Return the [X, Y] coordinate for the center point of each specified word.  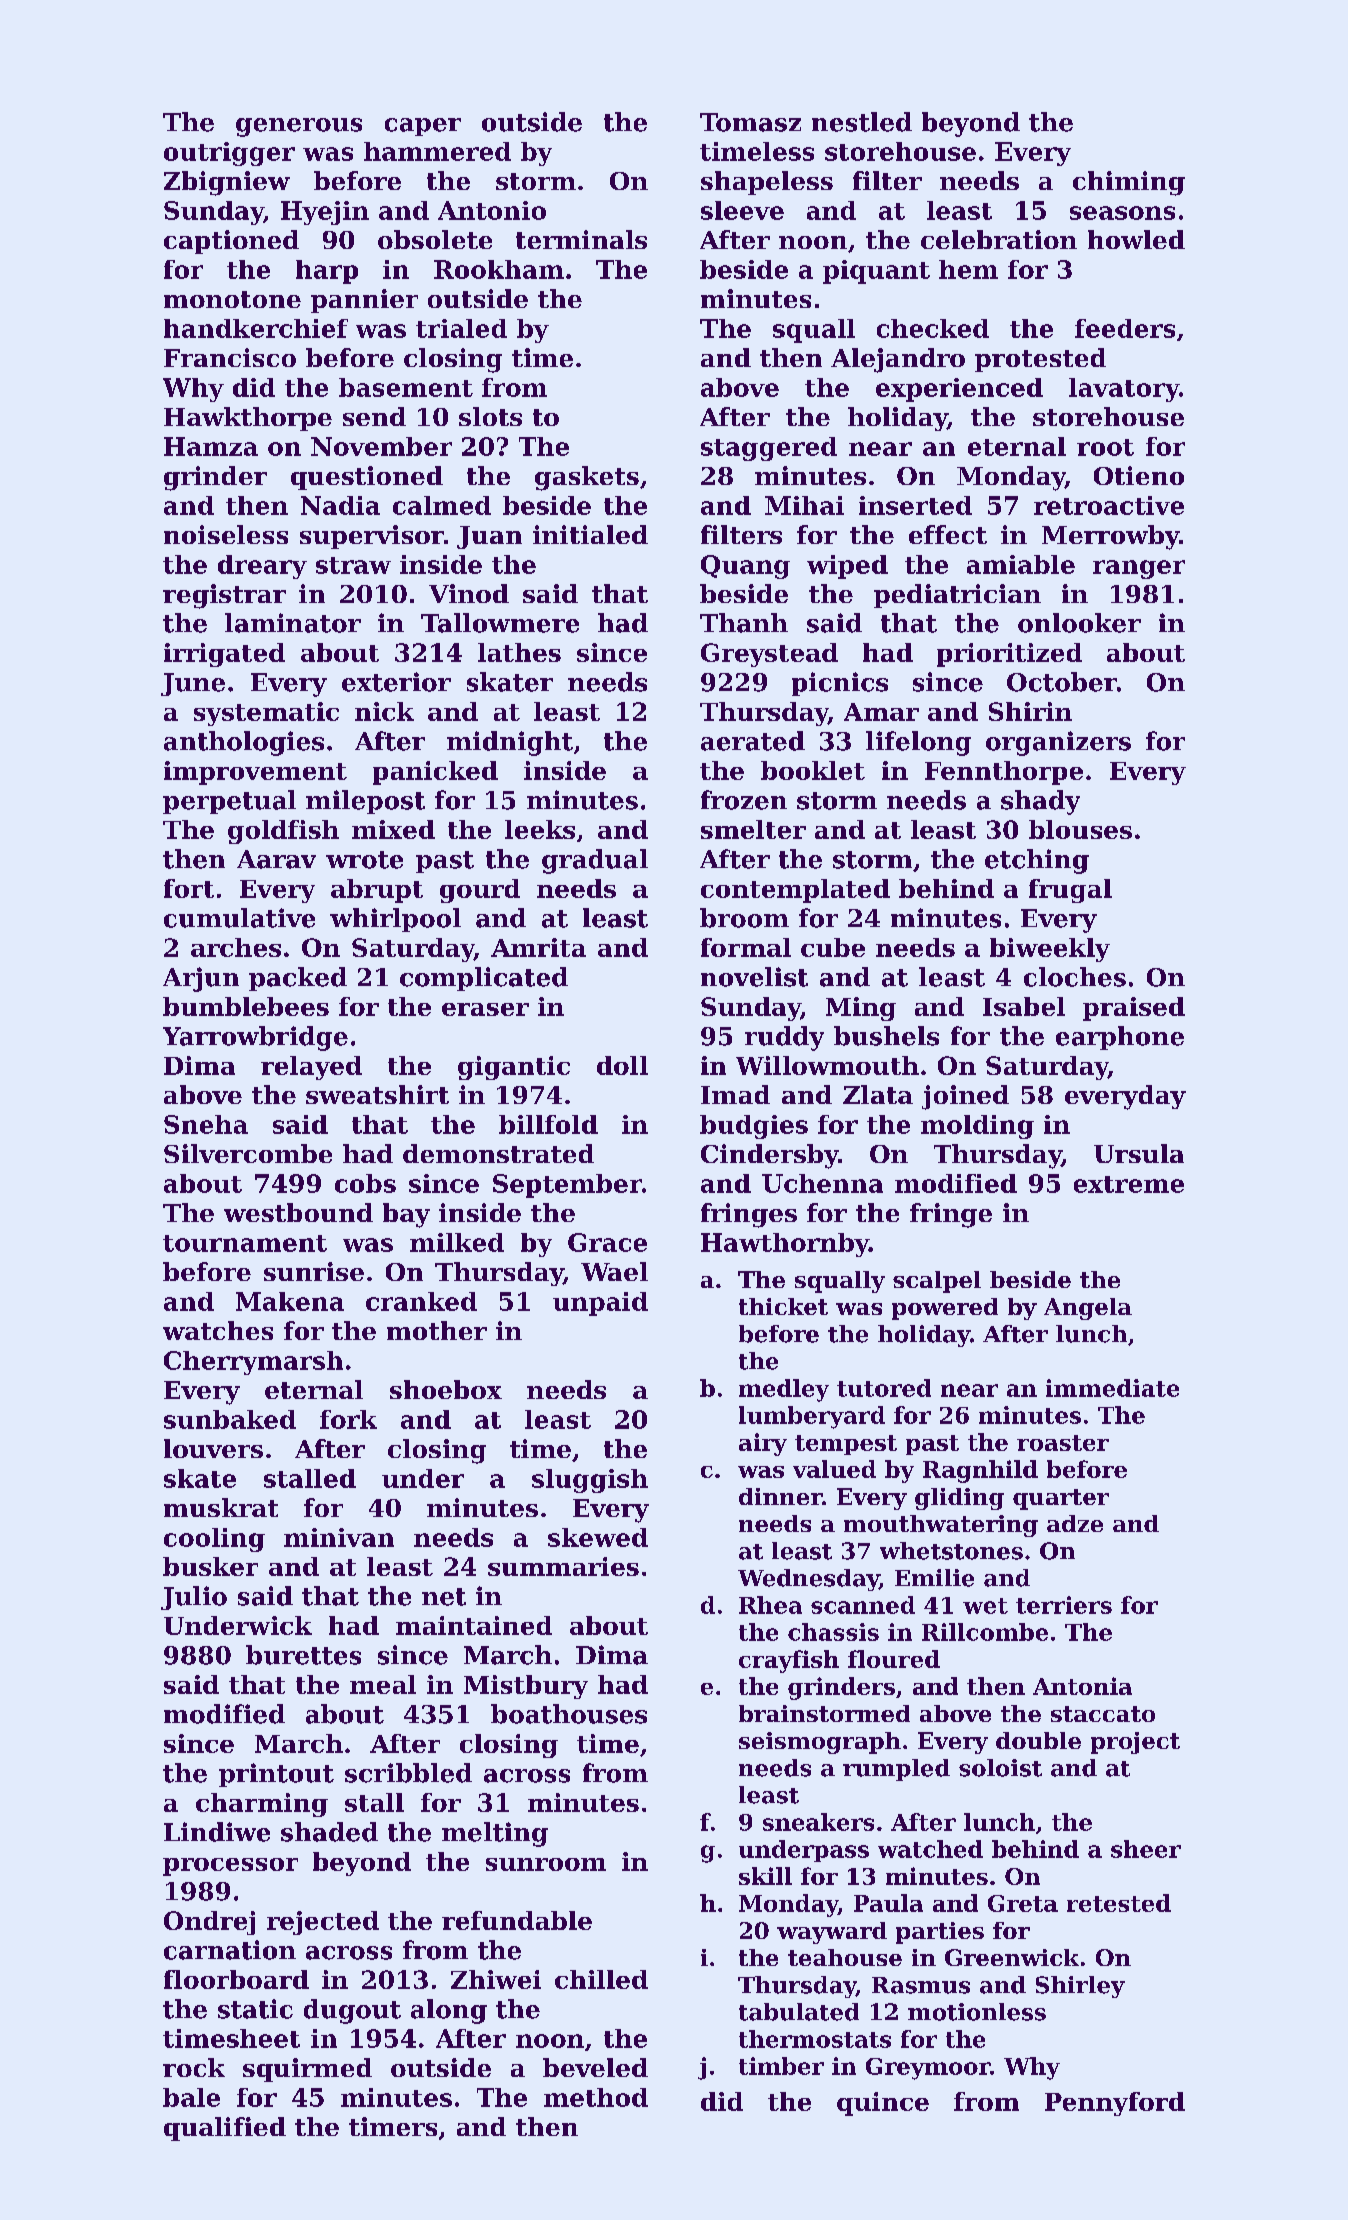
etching [1037, 861]
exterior [396, 682]
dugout [352, 2011]
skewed [598, 1537]
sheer [1146, 1849]
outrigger [229, 154]
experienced [959, 390]
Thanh [744, 623]
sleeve [742, 210]
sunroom [546, 1864]
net [444, 1597]
